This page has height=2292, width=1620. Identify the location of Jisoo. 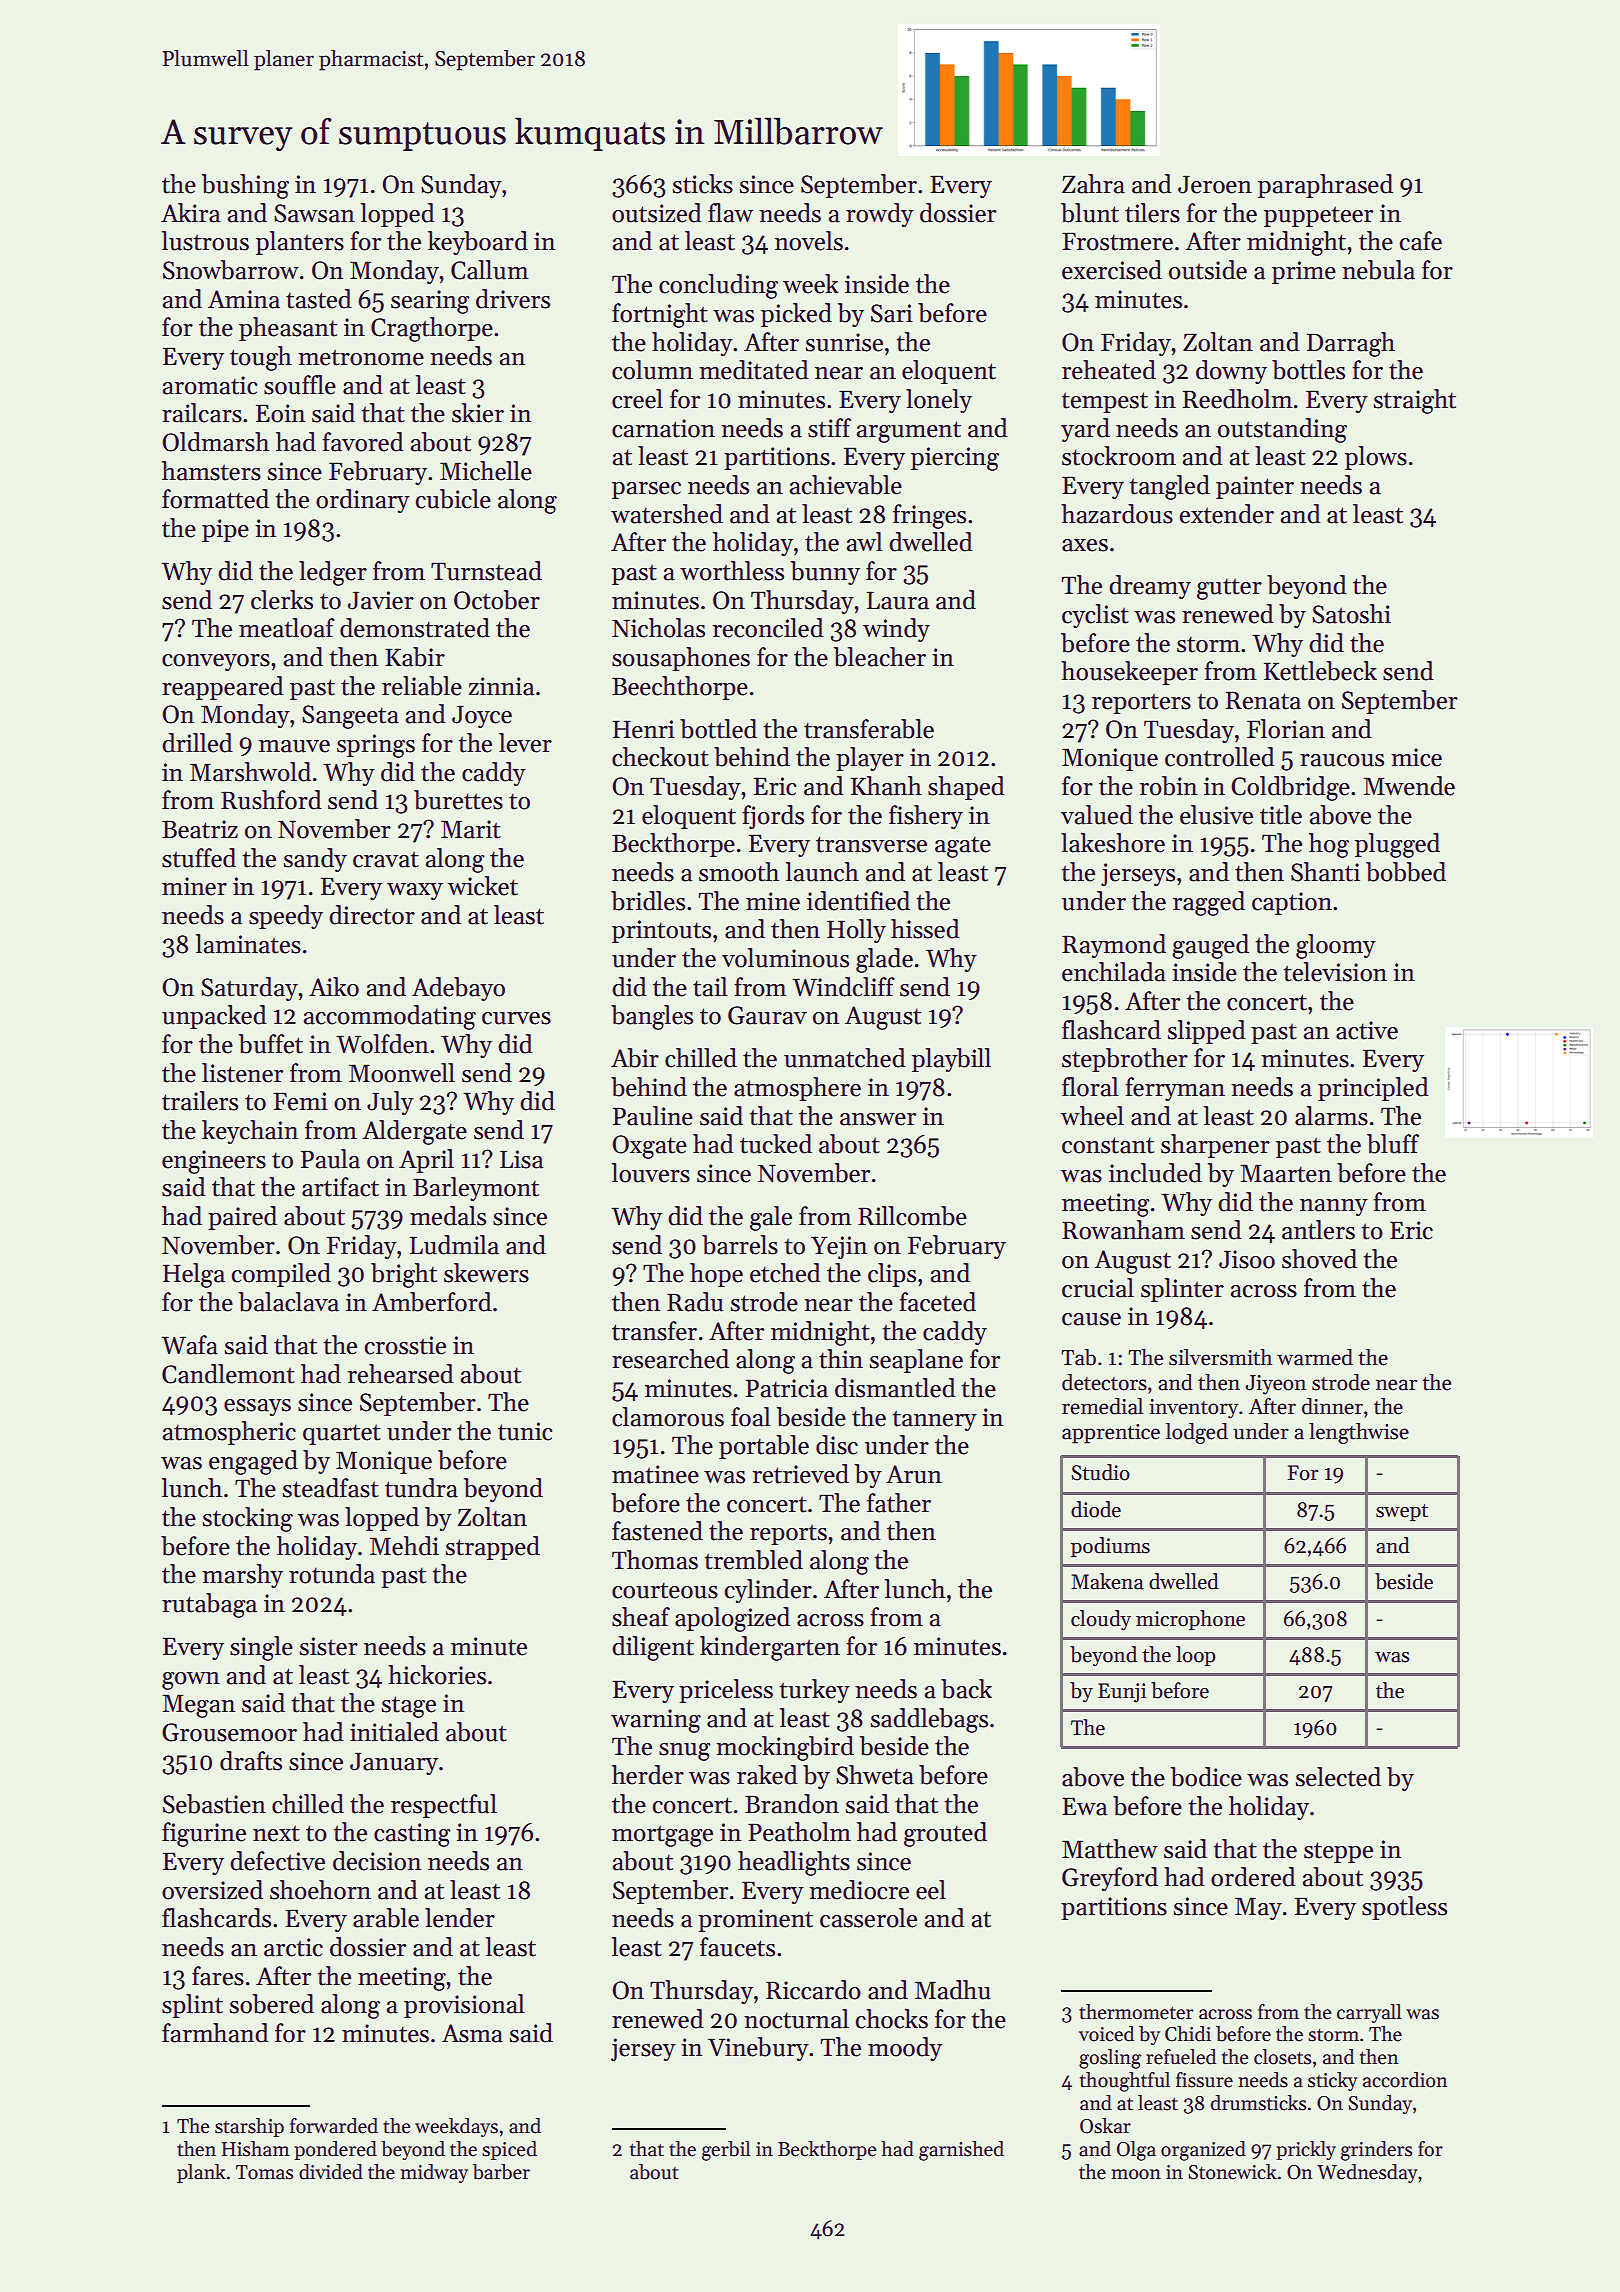
(1247, 1259).
